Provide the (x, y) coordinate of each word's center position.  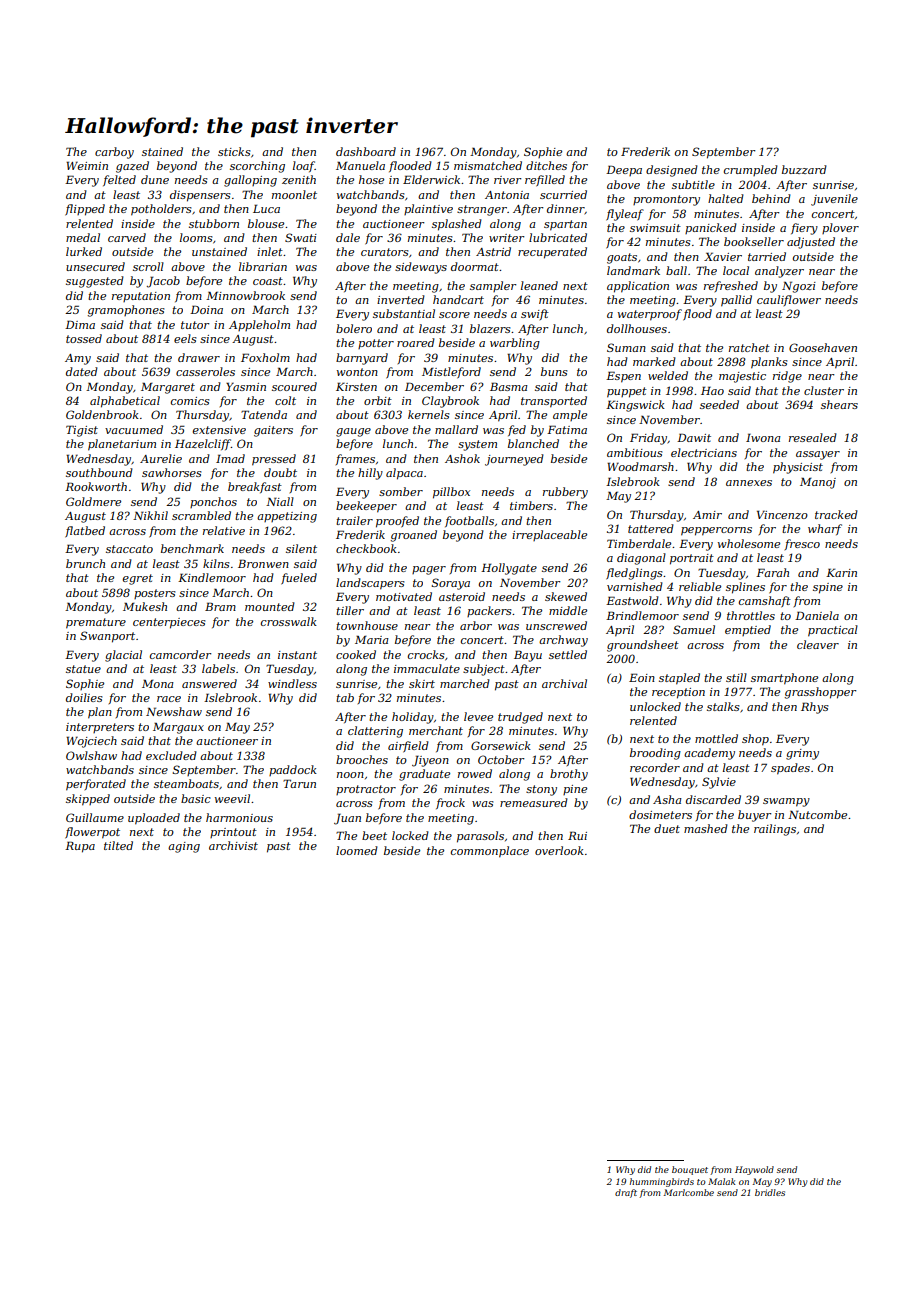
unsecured (95, 266)
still (736, 677)
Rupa (80, 847)
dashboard (366, 151)
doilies (84, 697)
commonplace (490, 852)
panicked (711, 228)
